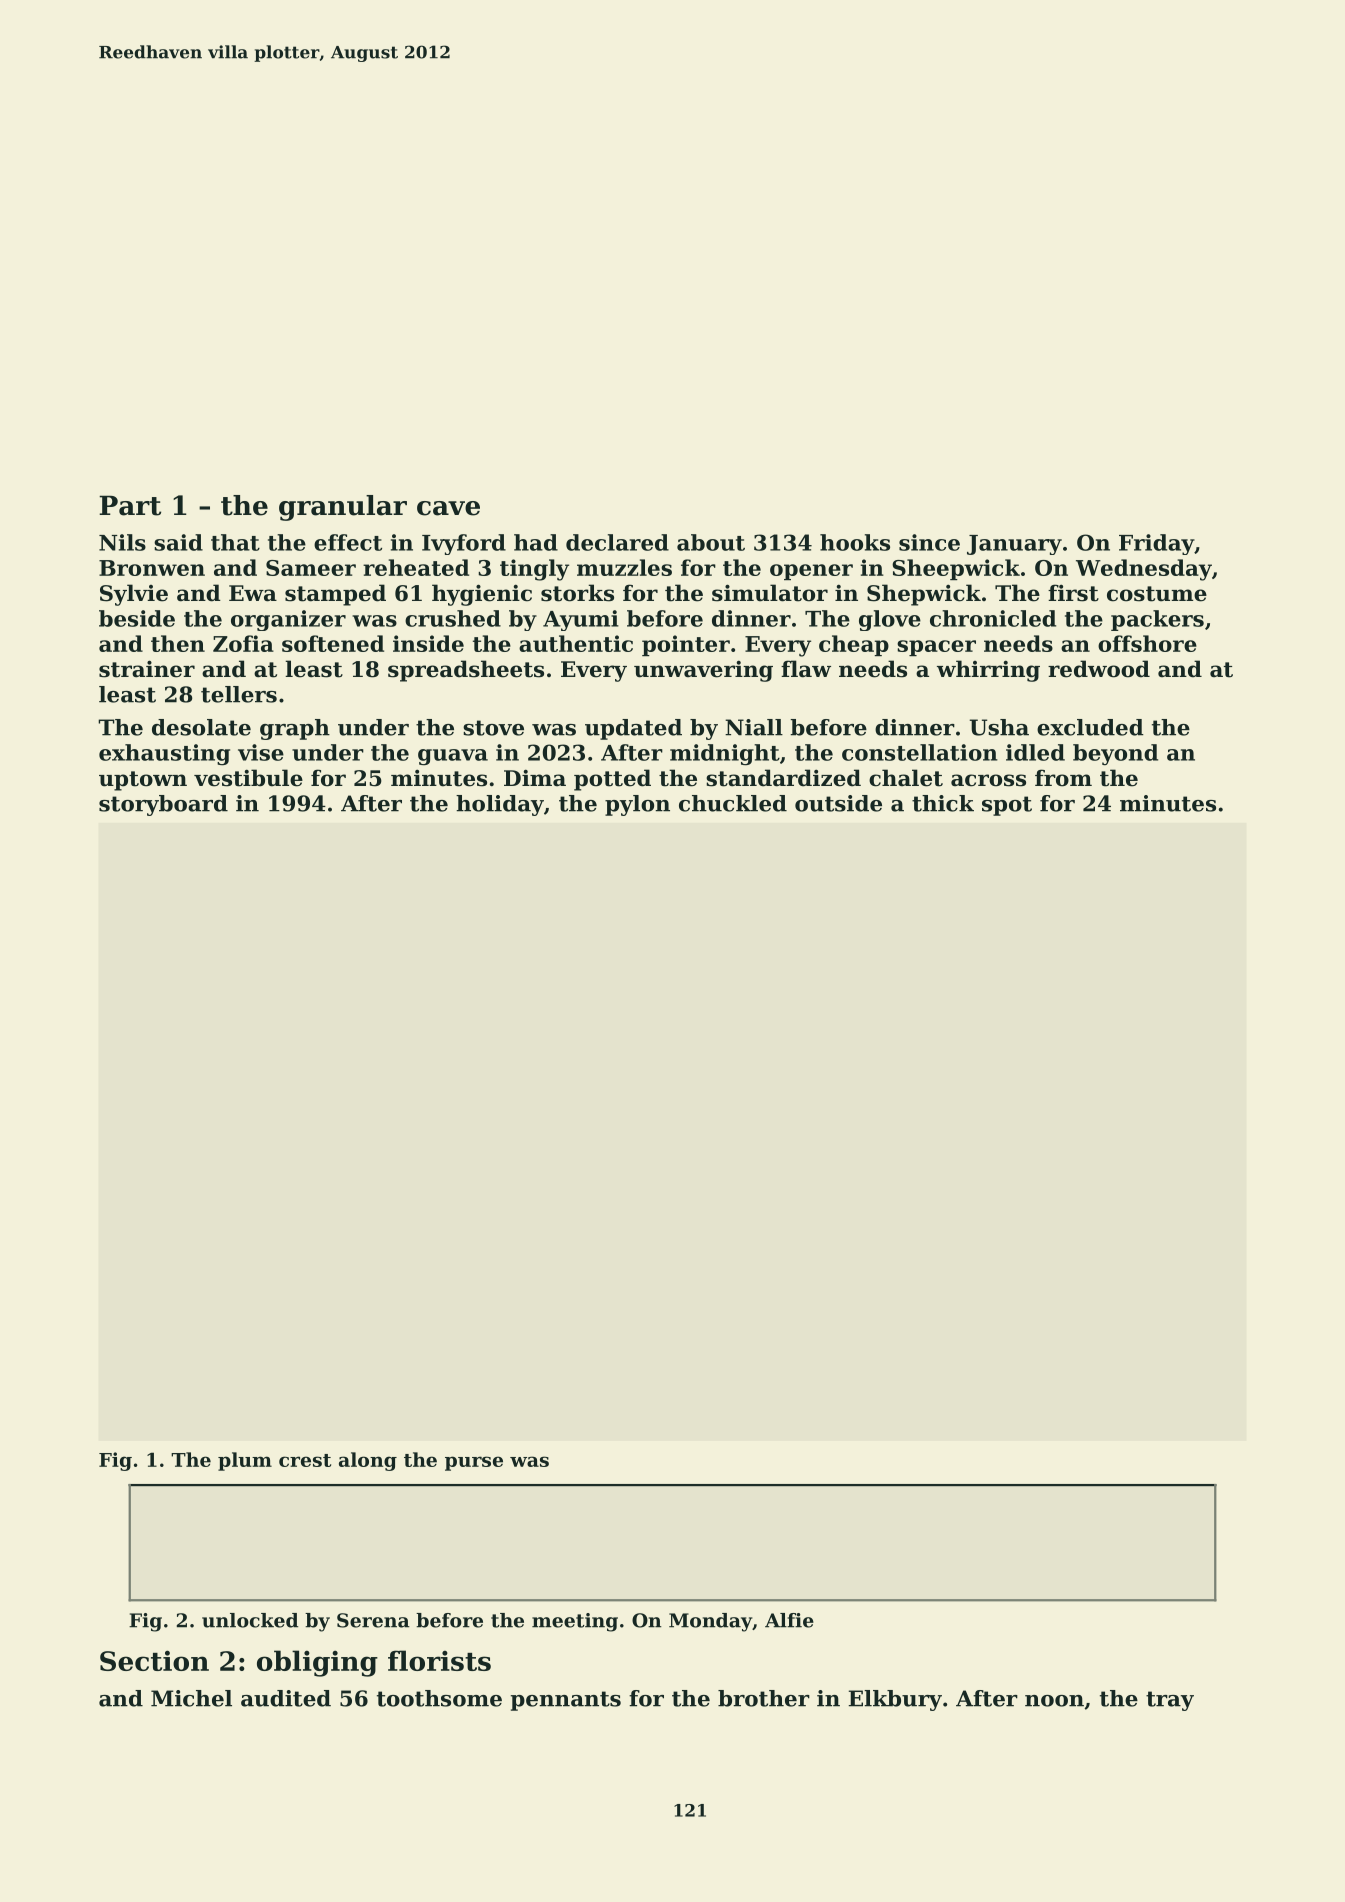  Describe the element at coordinates (500, 805) in the document. I see `holiday` at that location.
